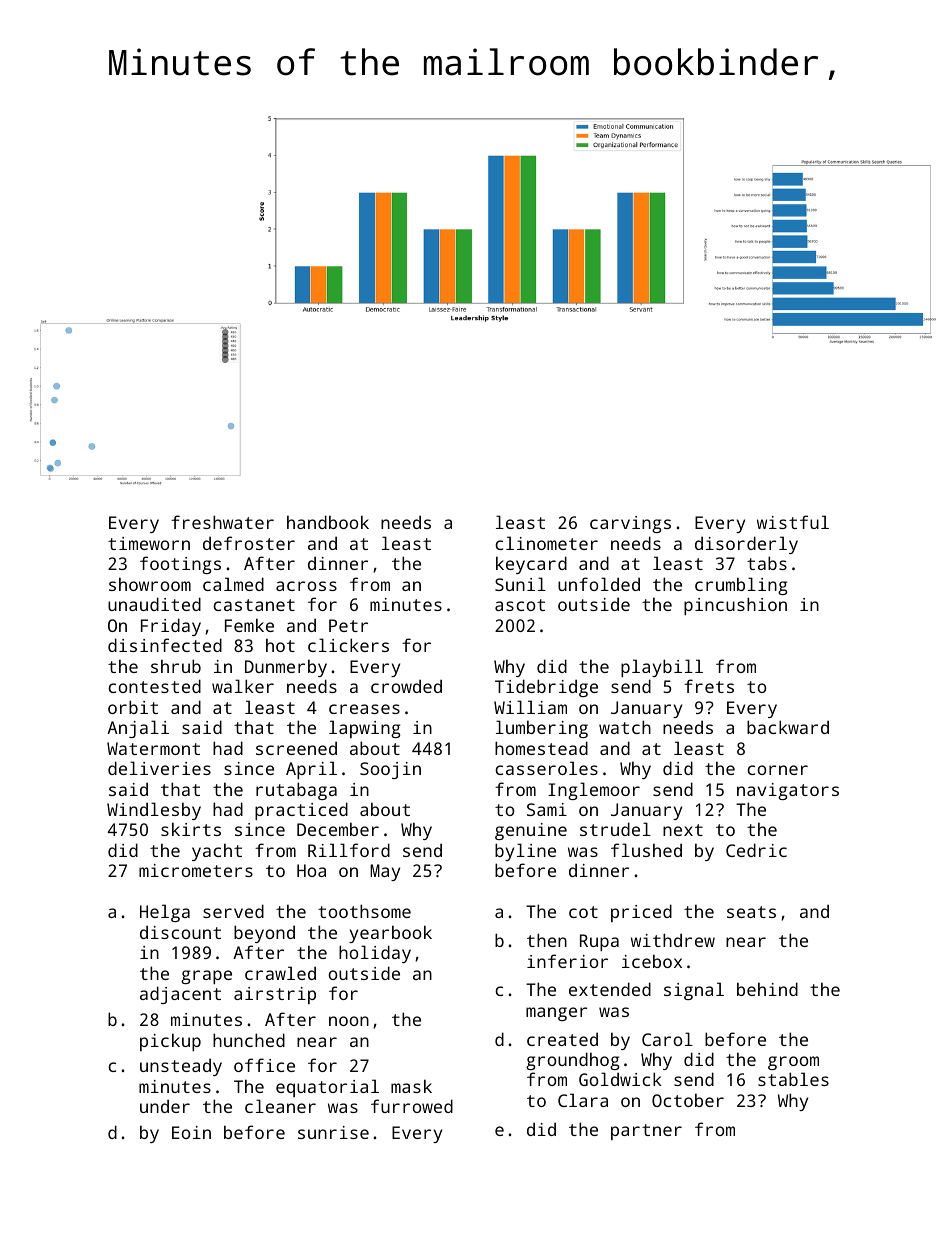 Image resolution: width=952 pixels, height=1233 pixels. What do you see at coordinates (646, 850) in the screenshot?
I see `flushed` at bounding box center [646, 850].
